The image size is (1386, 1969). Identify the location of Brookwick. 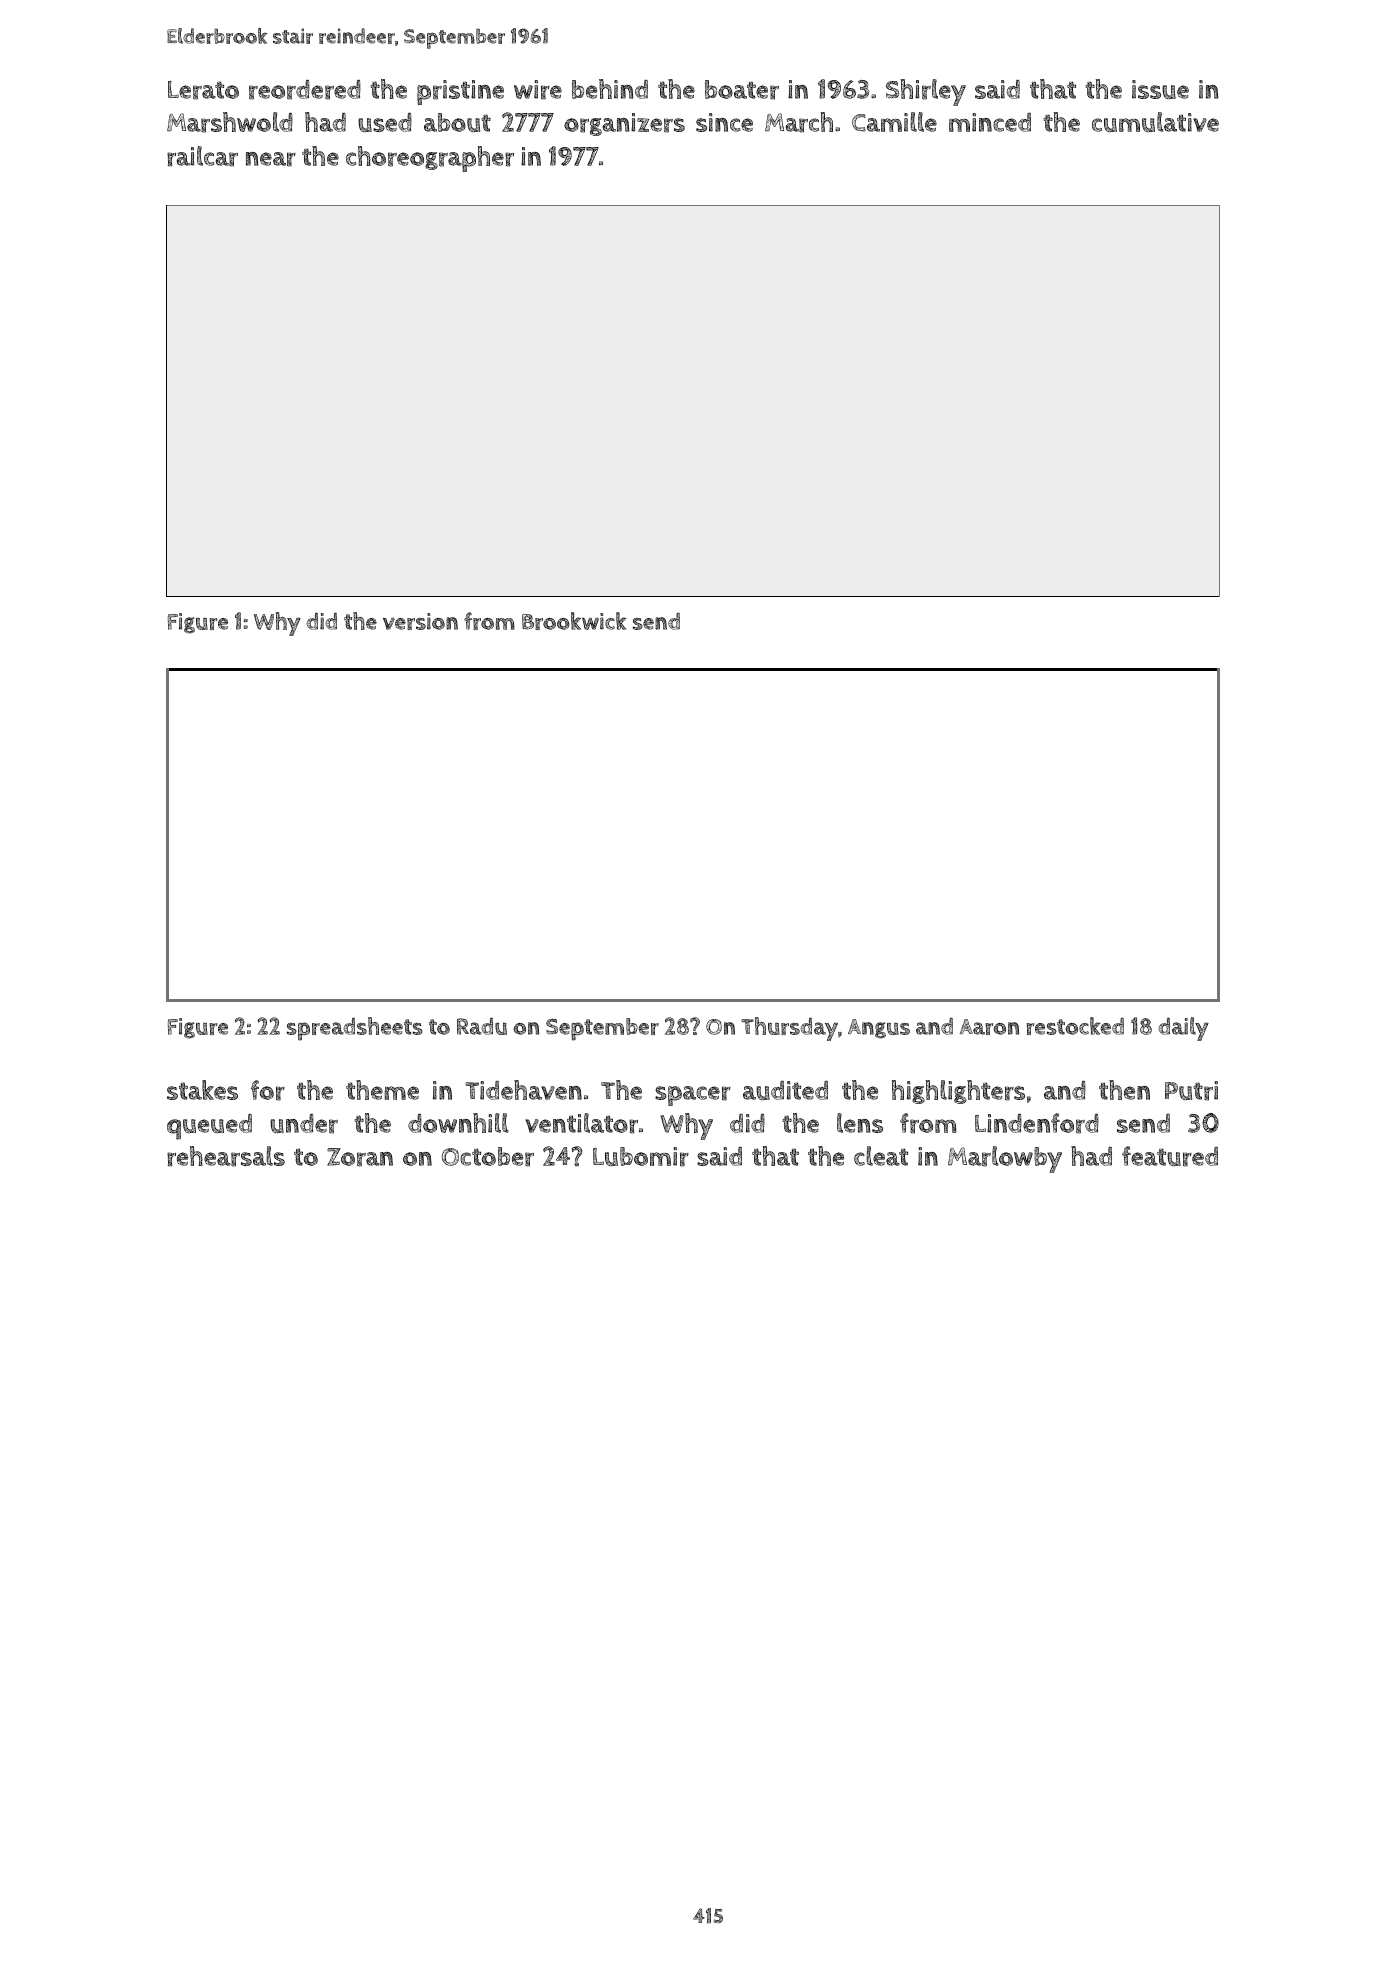
(574, 621).
